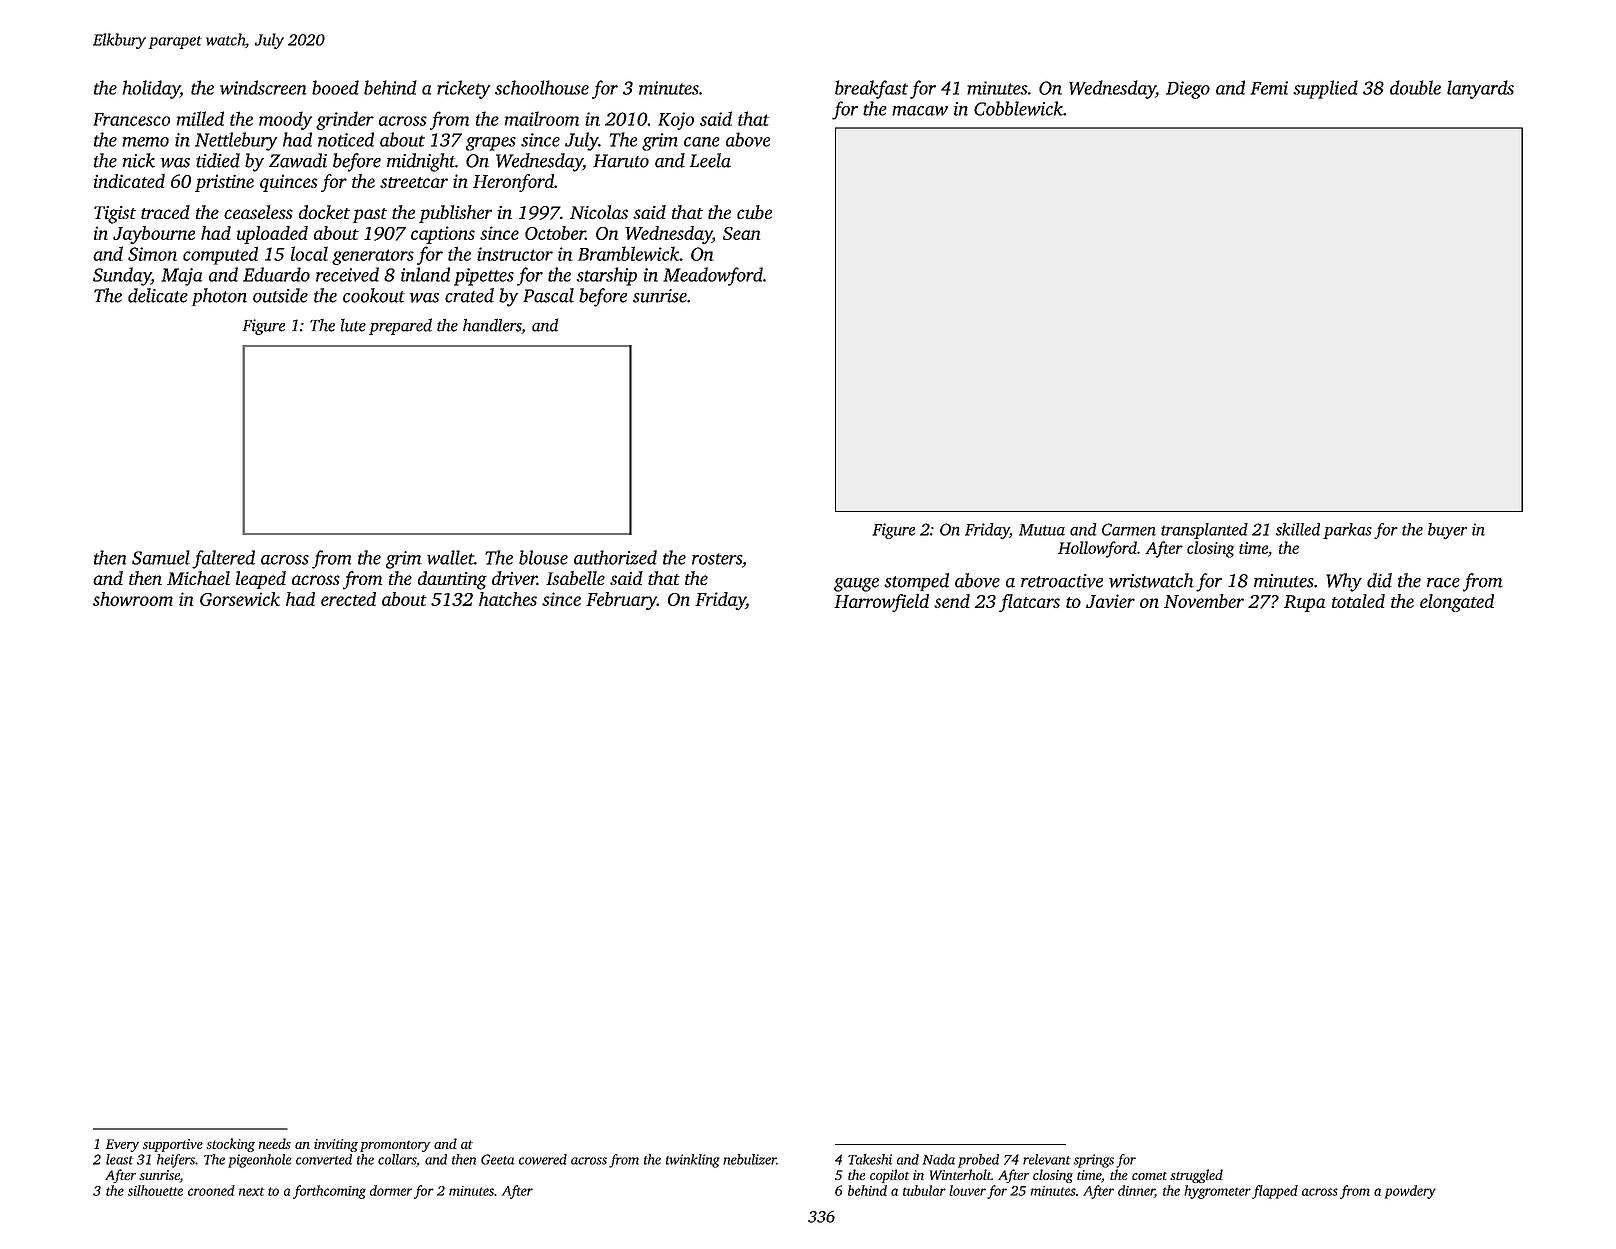  Describe the element at coordinates (1298, 529) in the screenshot. I see `skilled` at that location.
